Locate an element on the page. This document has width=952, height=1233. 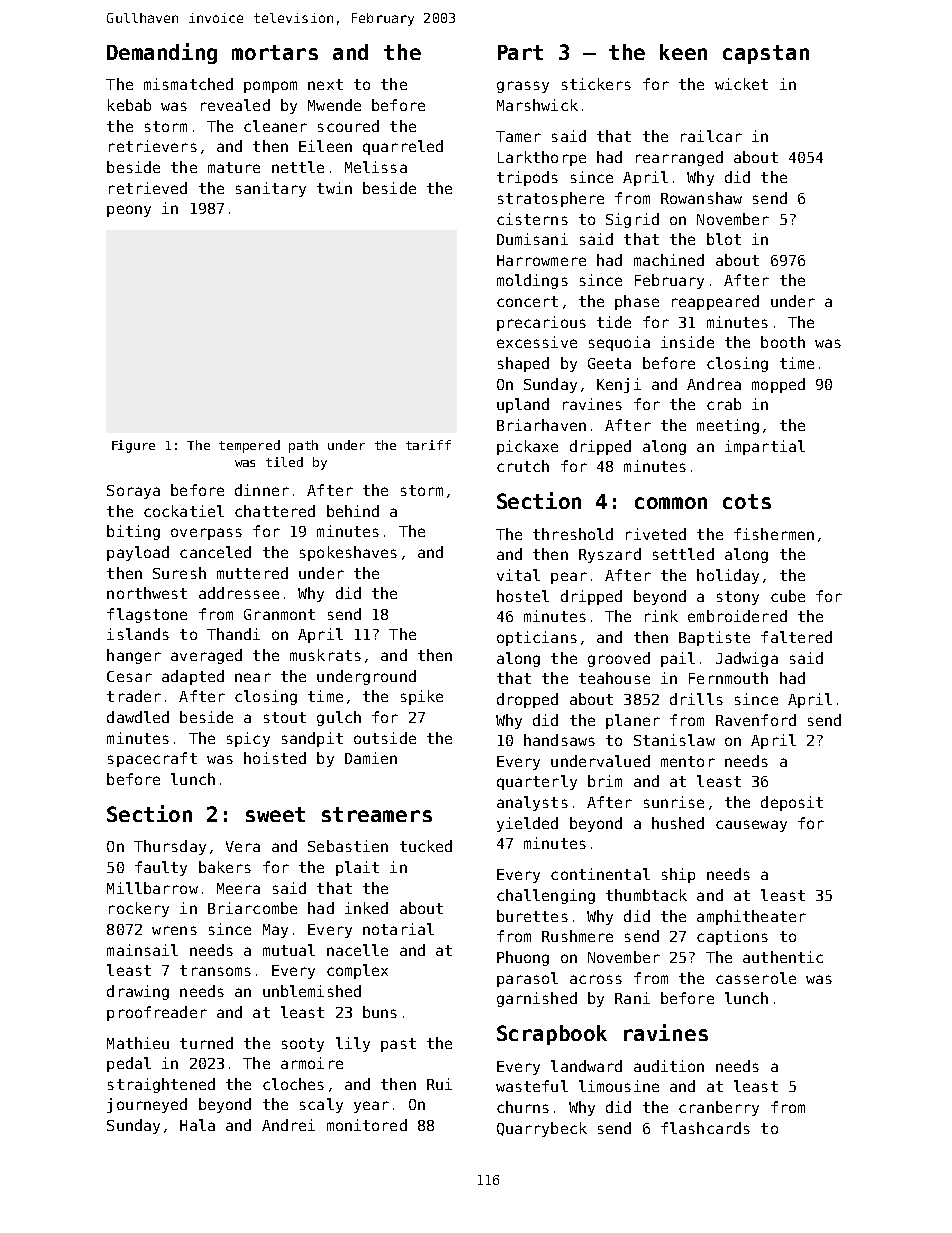
blot is located at coordinates (724, 239).
